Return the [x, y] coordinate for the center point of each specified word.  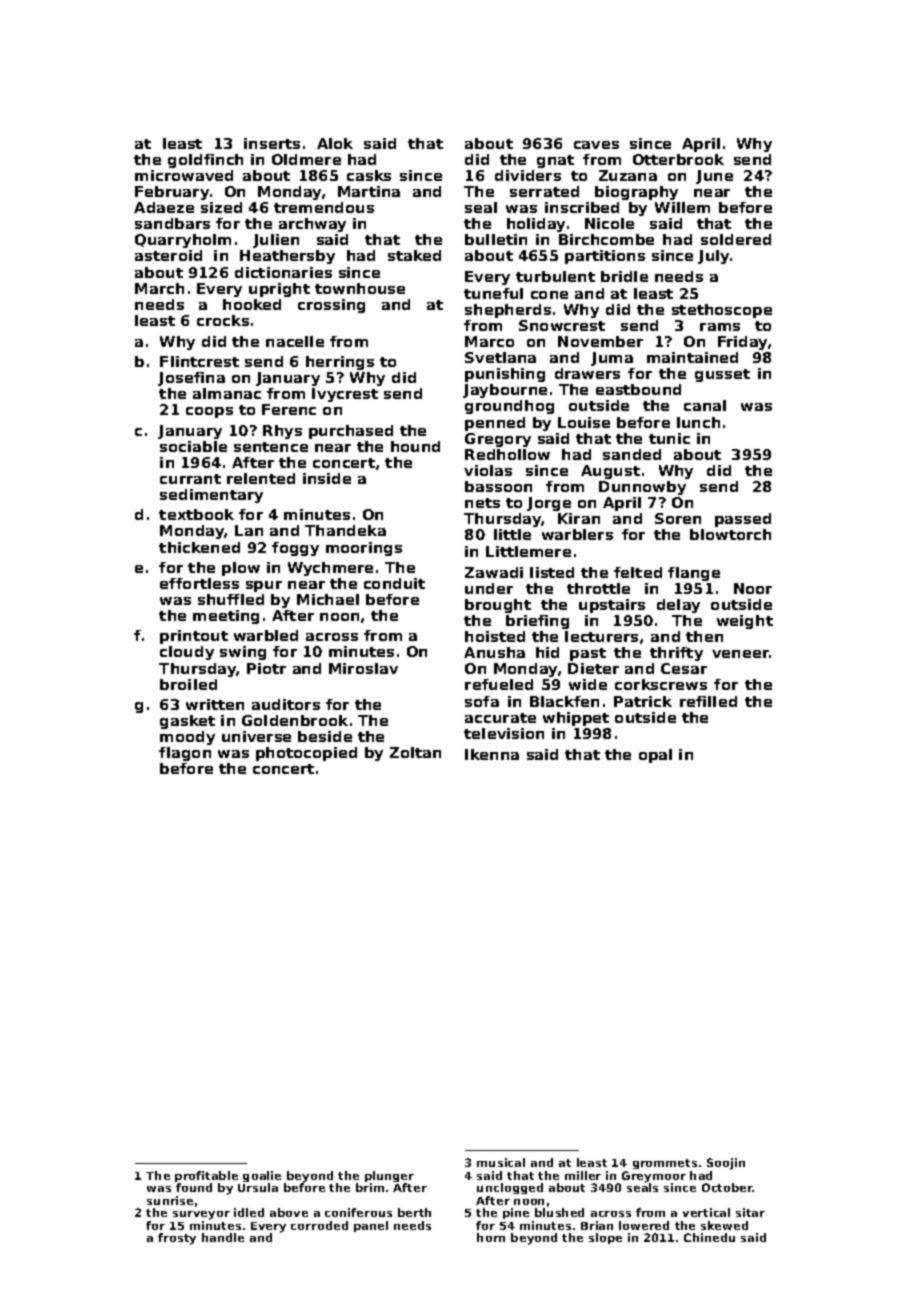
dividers [528, 175]
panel [371, 1226]
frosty [177, 1239]
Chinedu [709, 1237]
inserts [272, 143]
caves [596, 145]
